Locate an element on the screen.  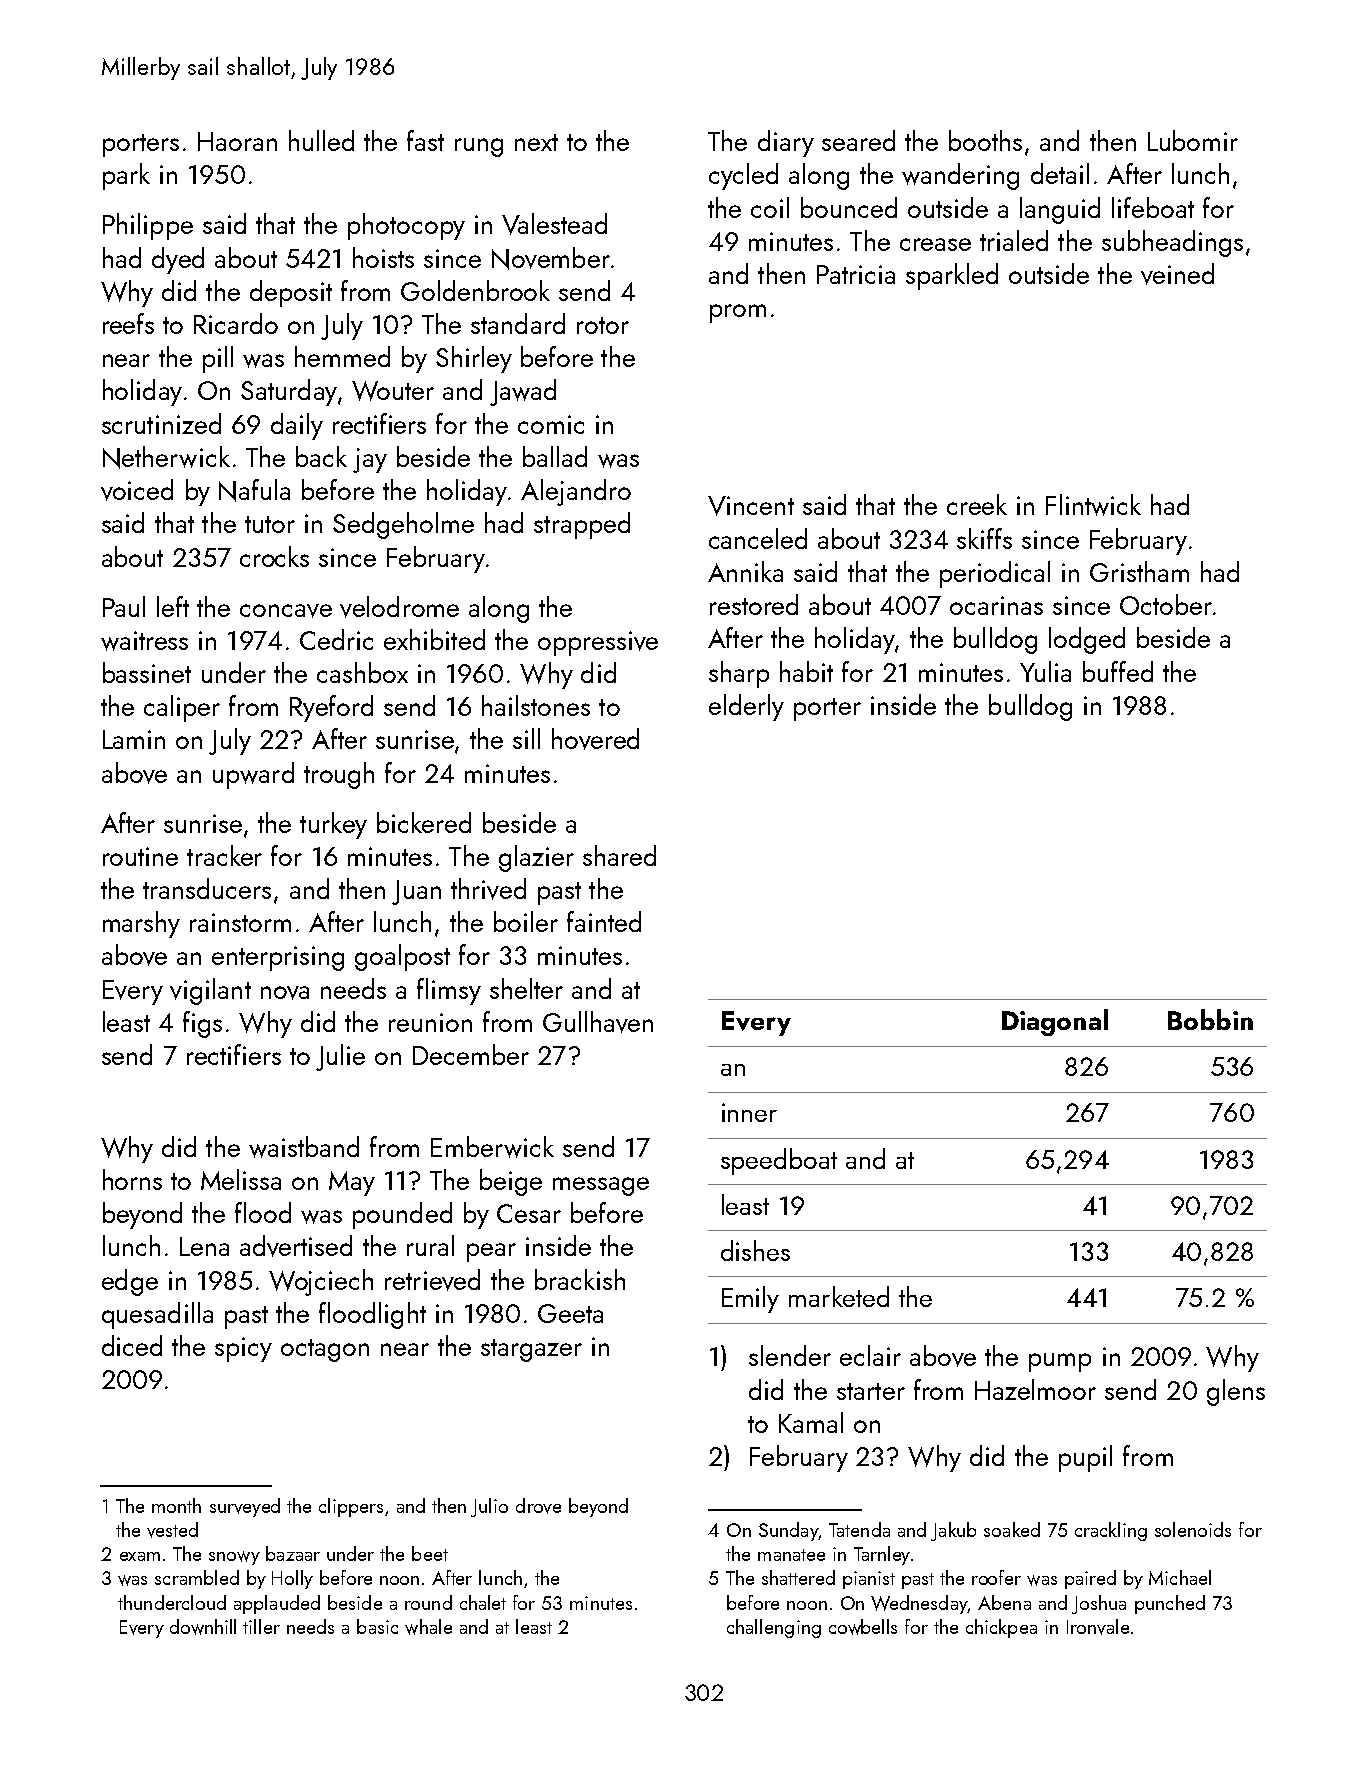
horns is located at coordinates (132, 1179).
